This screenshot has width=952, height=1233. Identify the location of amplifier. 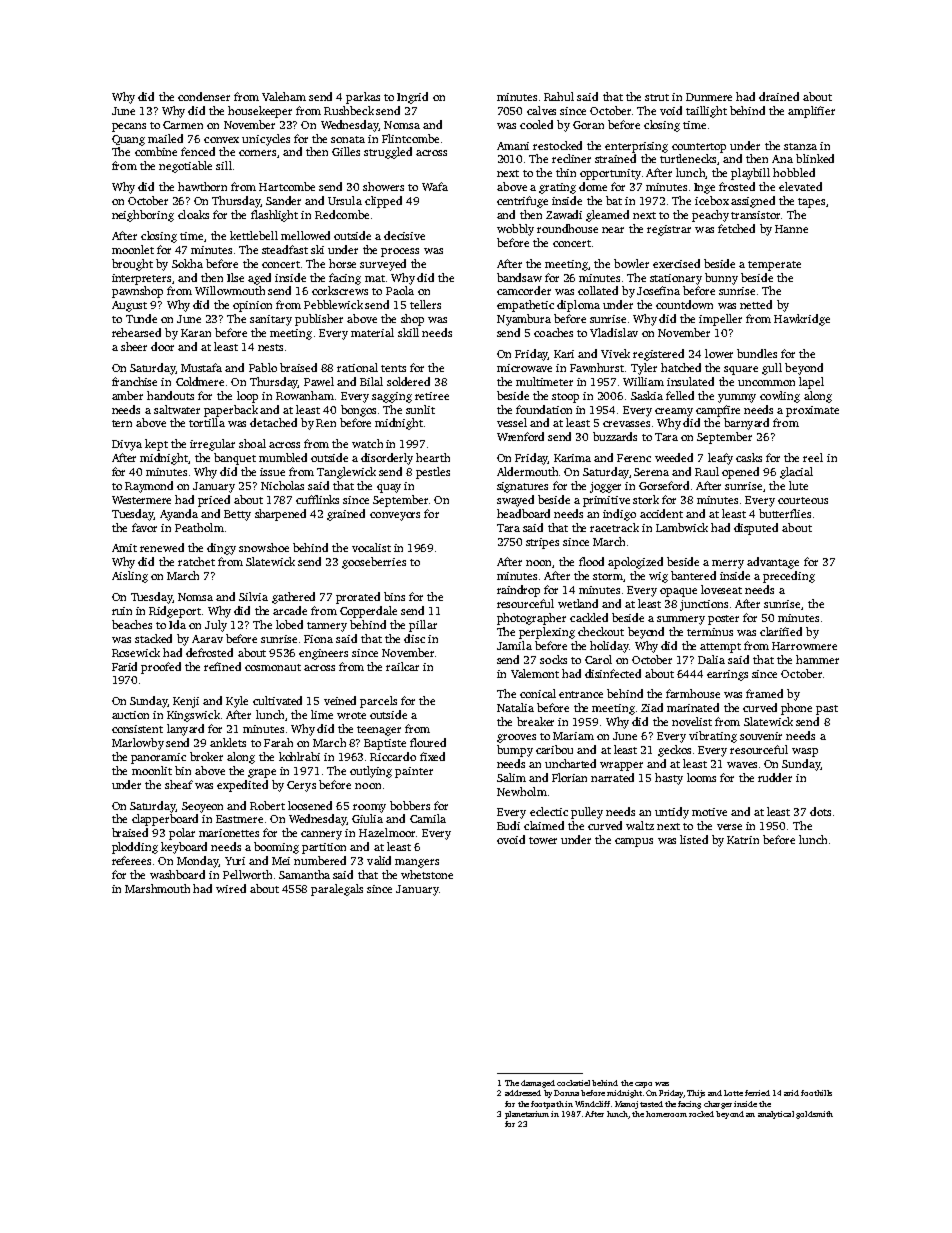
(811, 112).
